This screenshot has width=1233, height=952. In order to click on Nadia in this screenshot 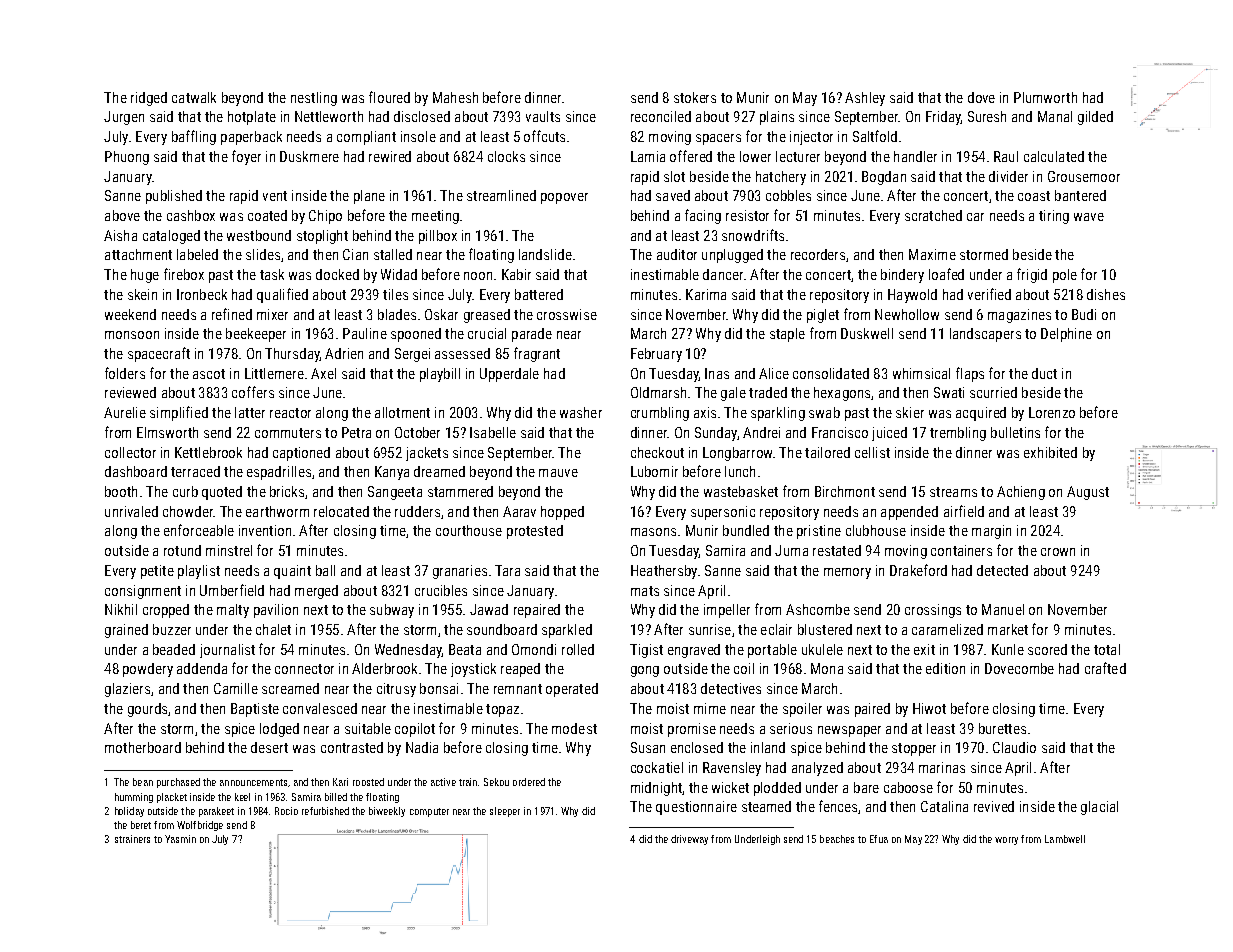, I will do `click(422, 747)`.
